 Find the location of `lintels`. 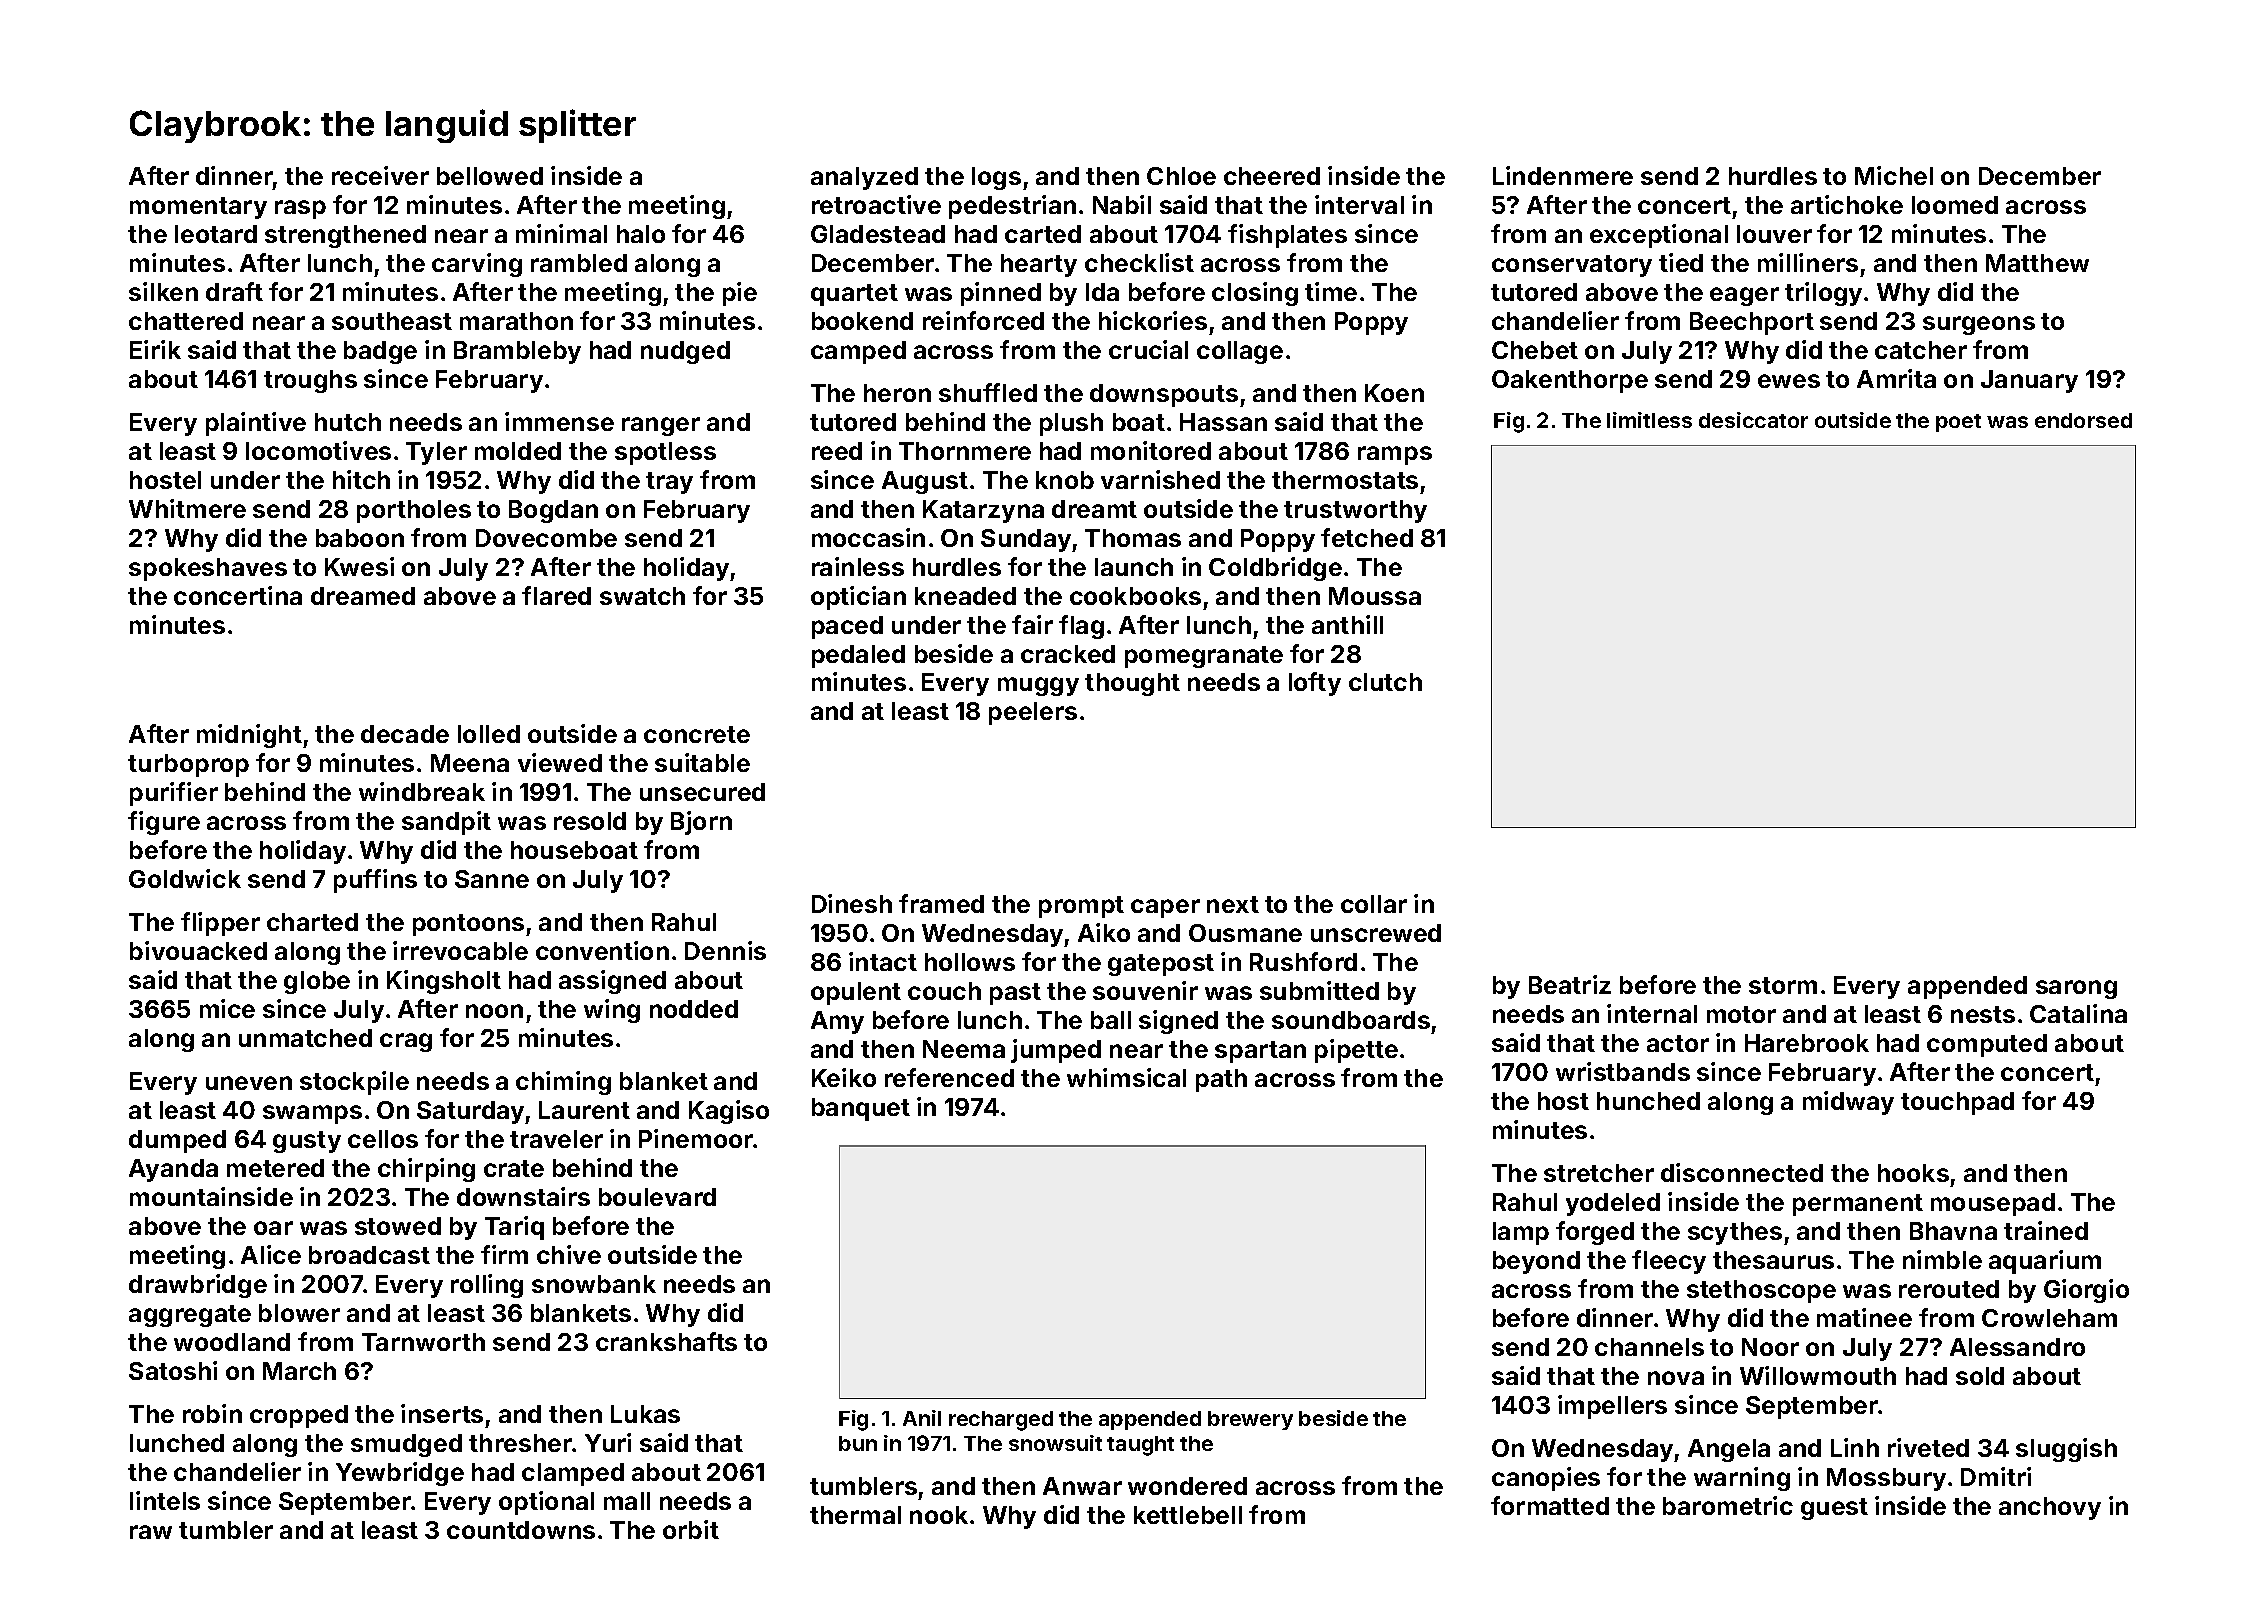

lintels is located at coordinates (165, 1500).
